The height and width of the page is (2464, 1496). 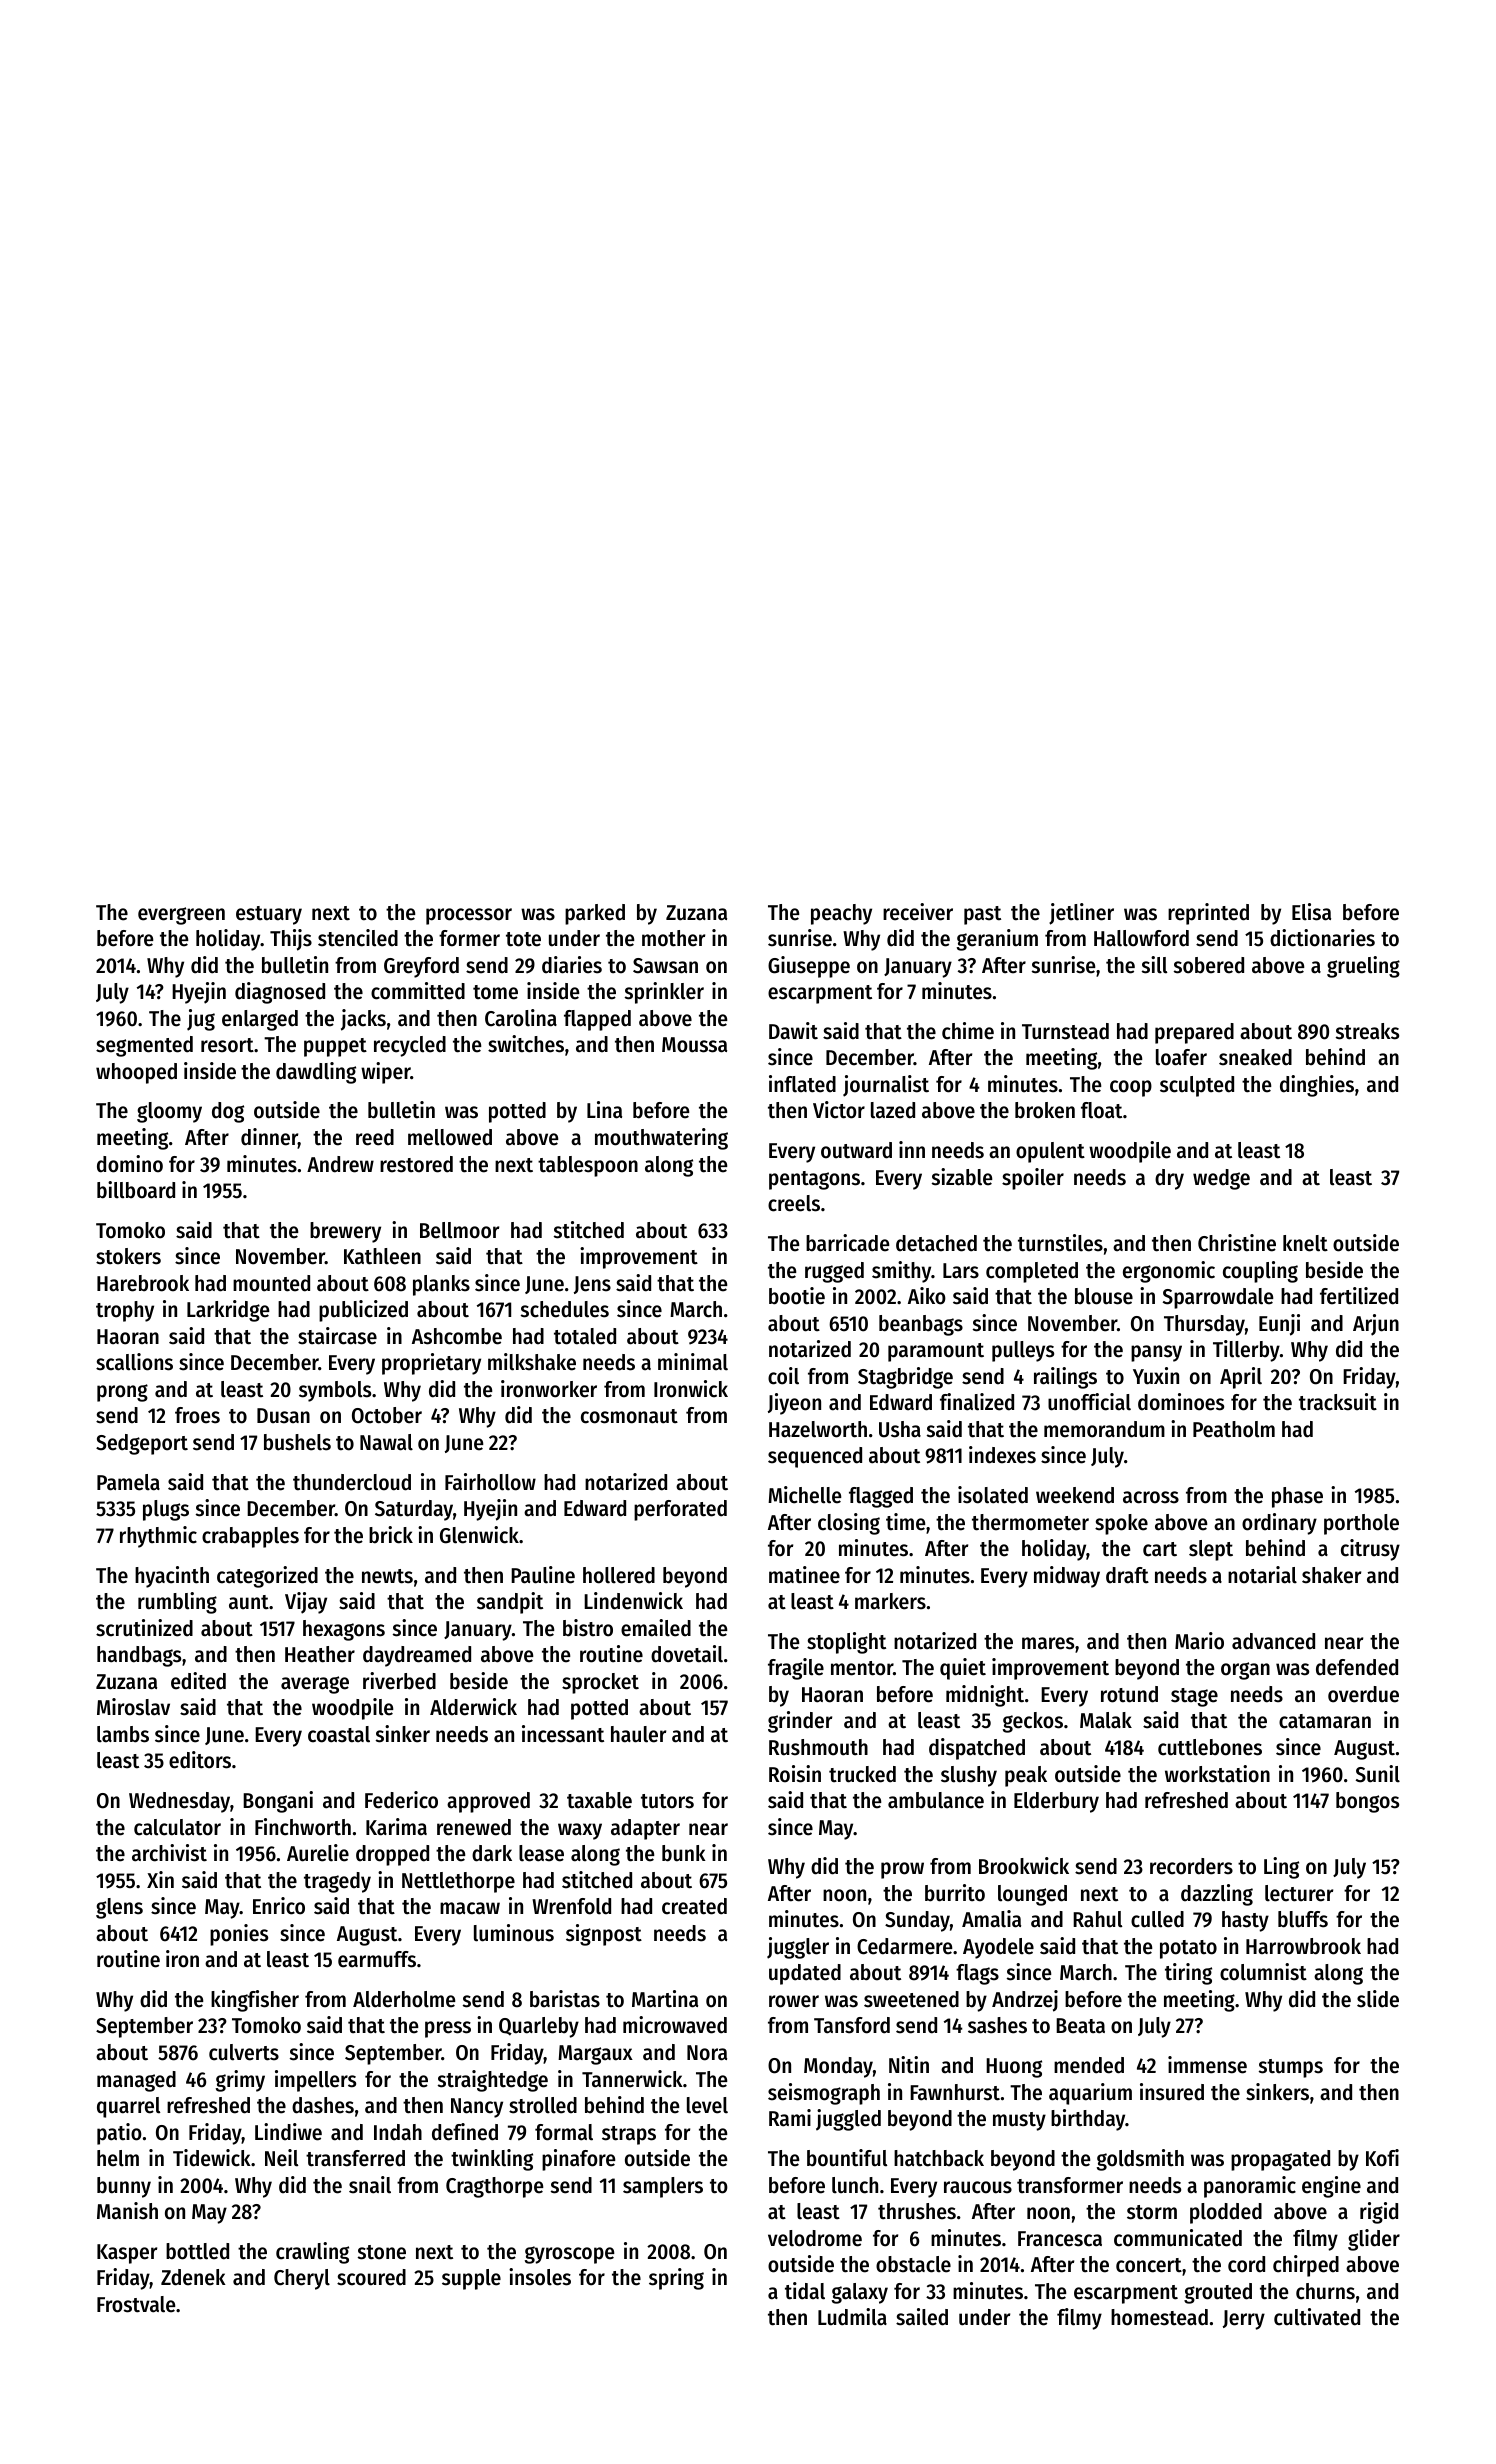 What do you see at coordinates (471, 2279) in the page?
I see `supple` at bounding box center [471, 2279].
